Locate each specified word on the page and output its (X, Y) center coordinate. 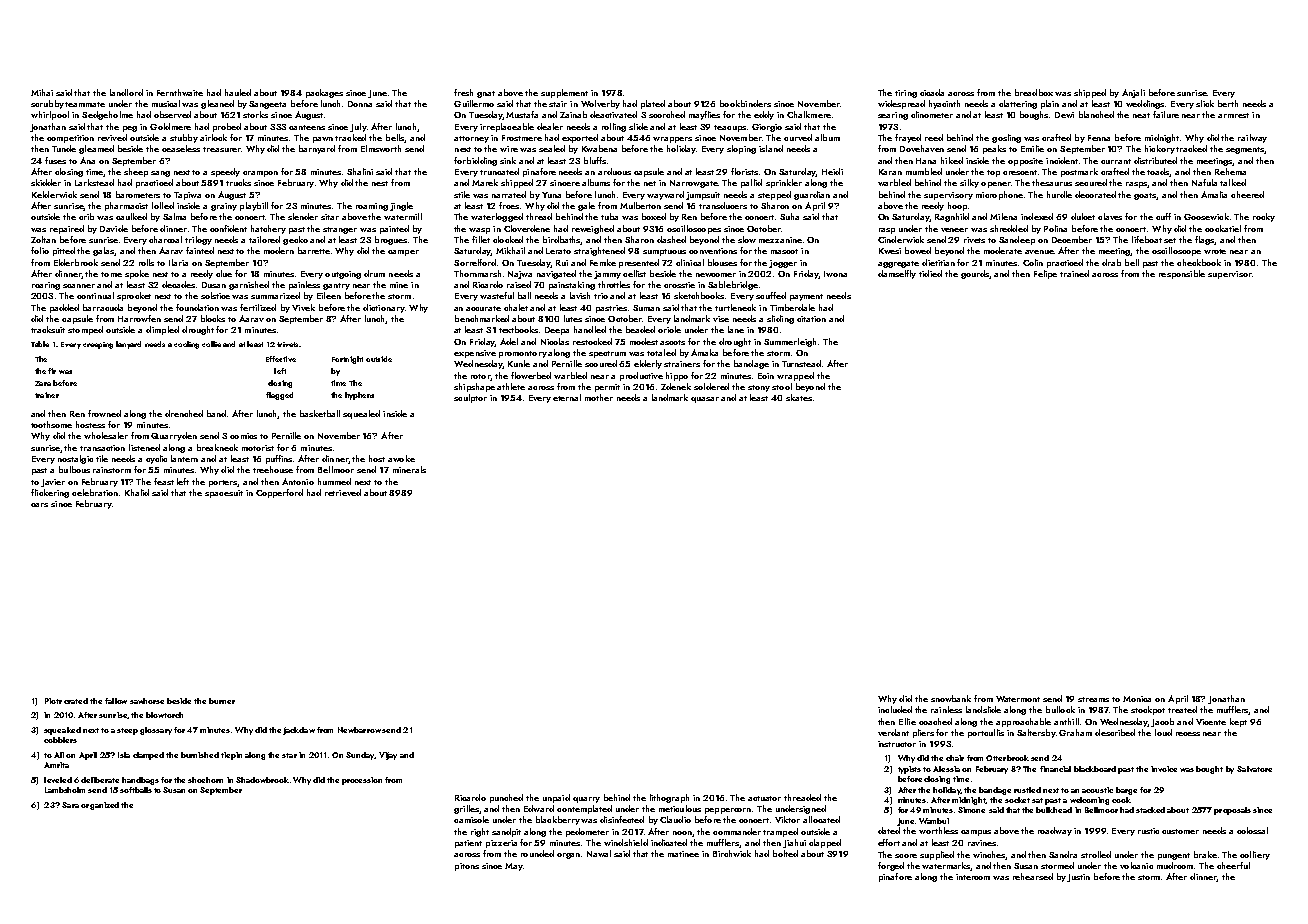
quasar (705, 400)
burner (222, 701)
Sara (70, 805)
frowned (104, 413)
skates (799, 397)
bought (1209, 770)
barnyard (317, 149)
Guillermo (474, 103)
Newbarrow (359, 730)
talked (1233, 182)
